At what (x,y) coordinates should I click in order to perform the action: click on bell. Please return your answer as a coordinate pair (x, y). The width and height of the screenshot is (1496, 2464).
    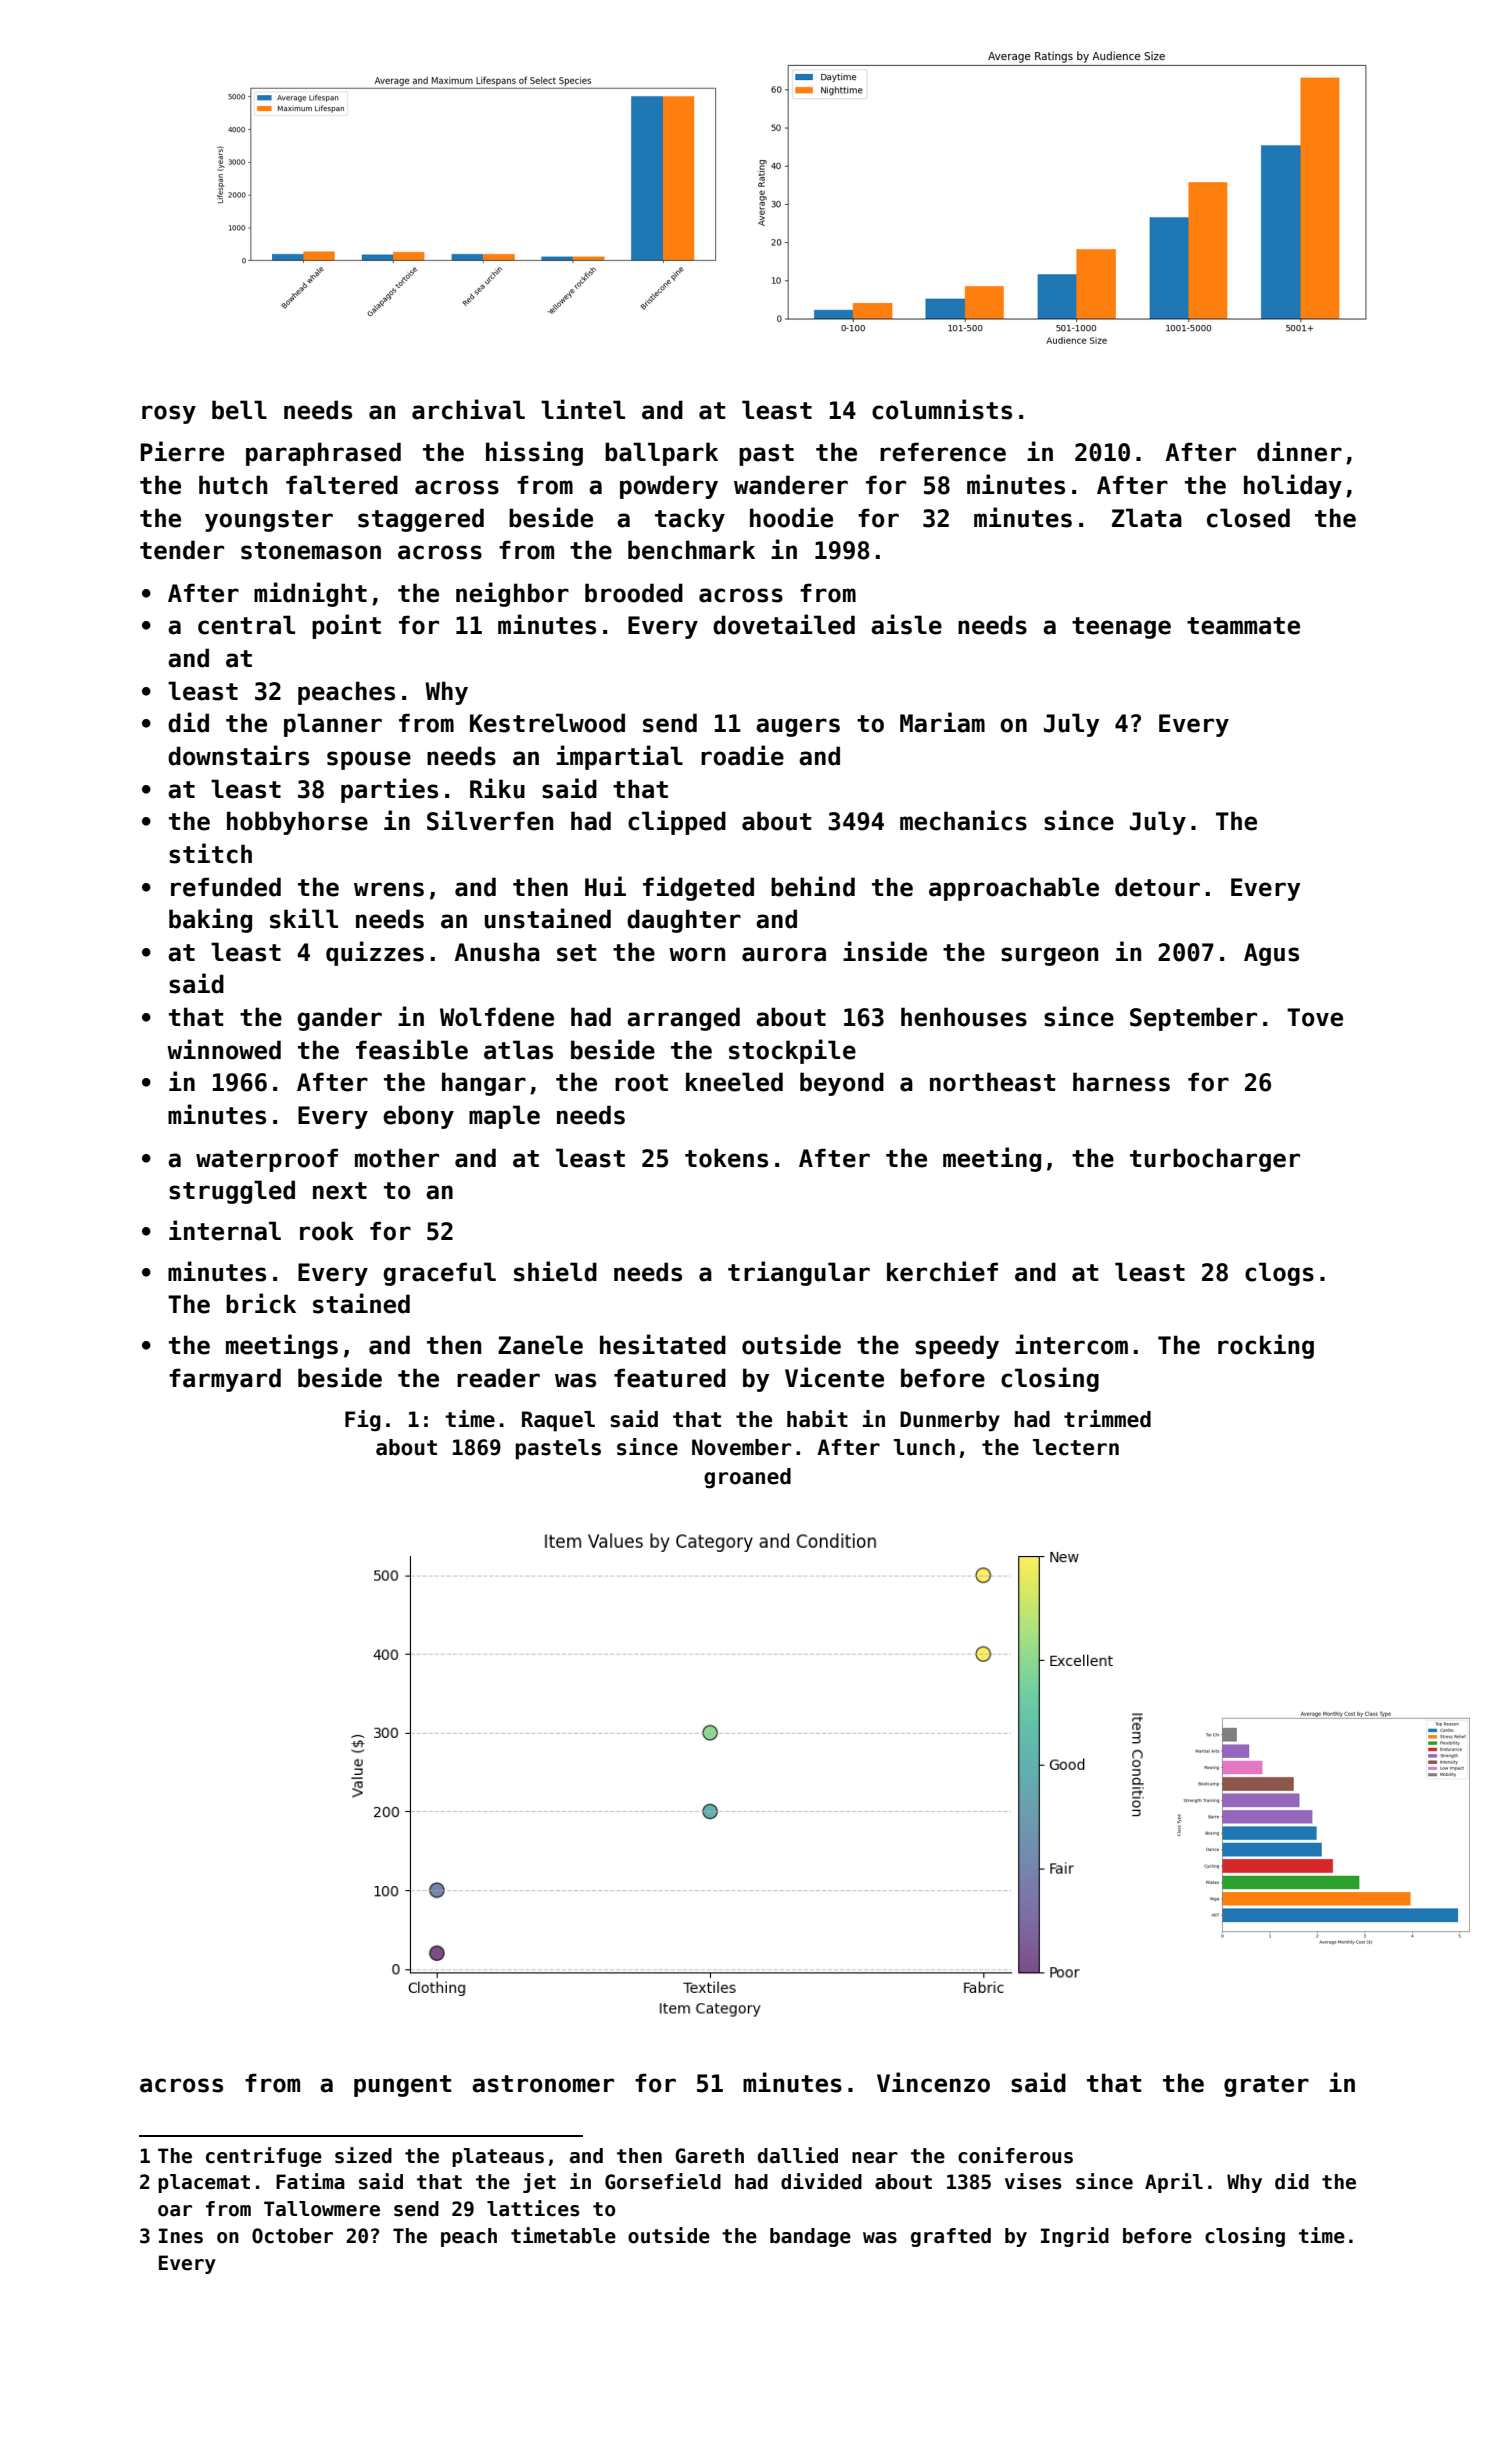
    Looking at the image, I should click on (239, 410).
